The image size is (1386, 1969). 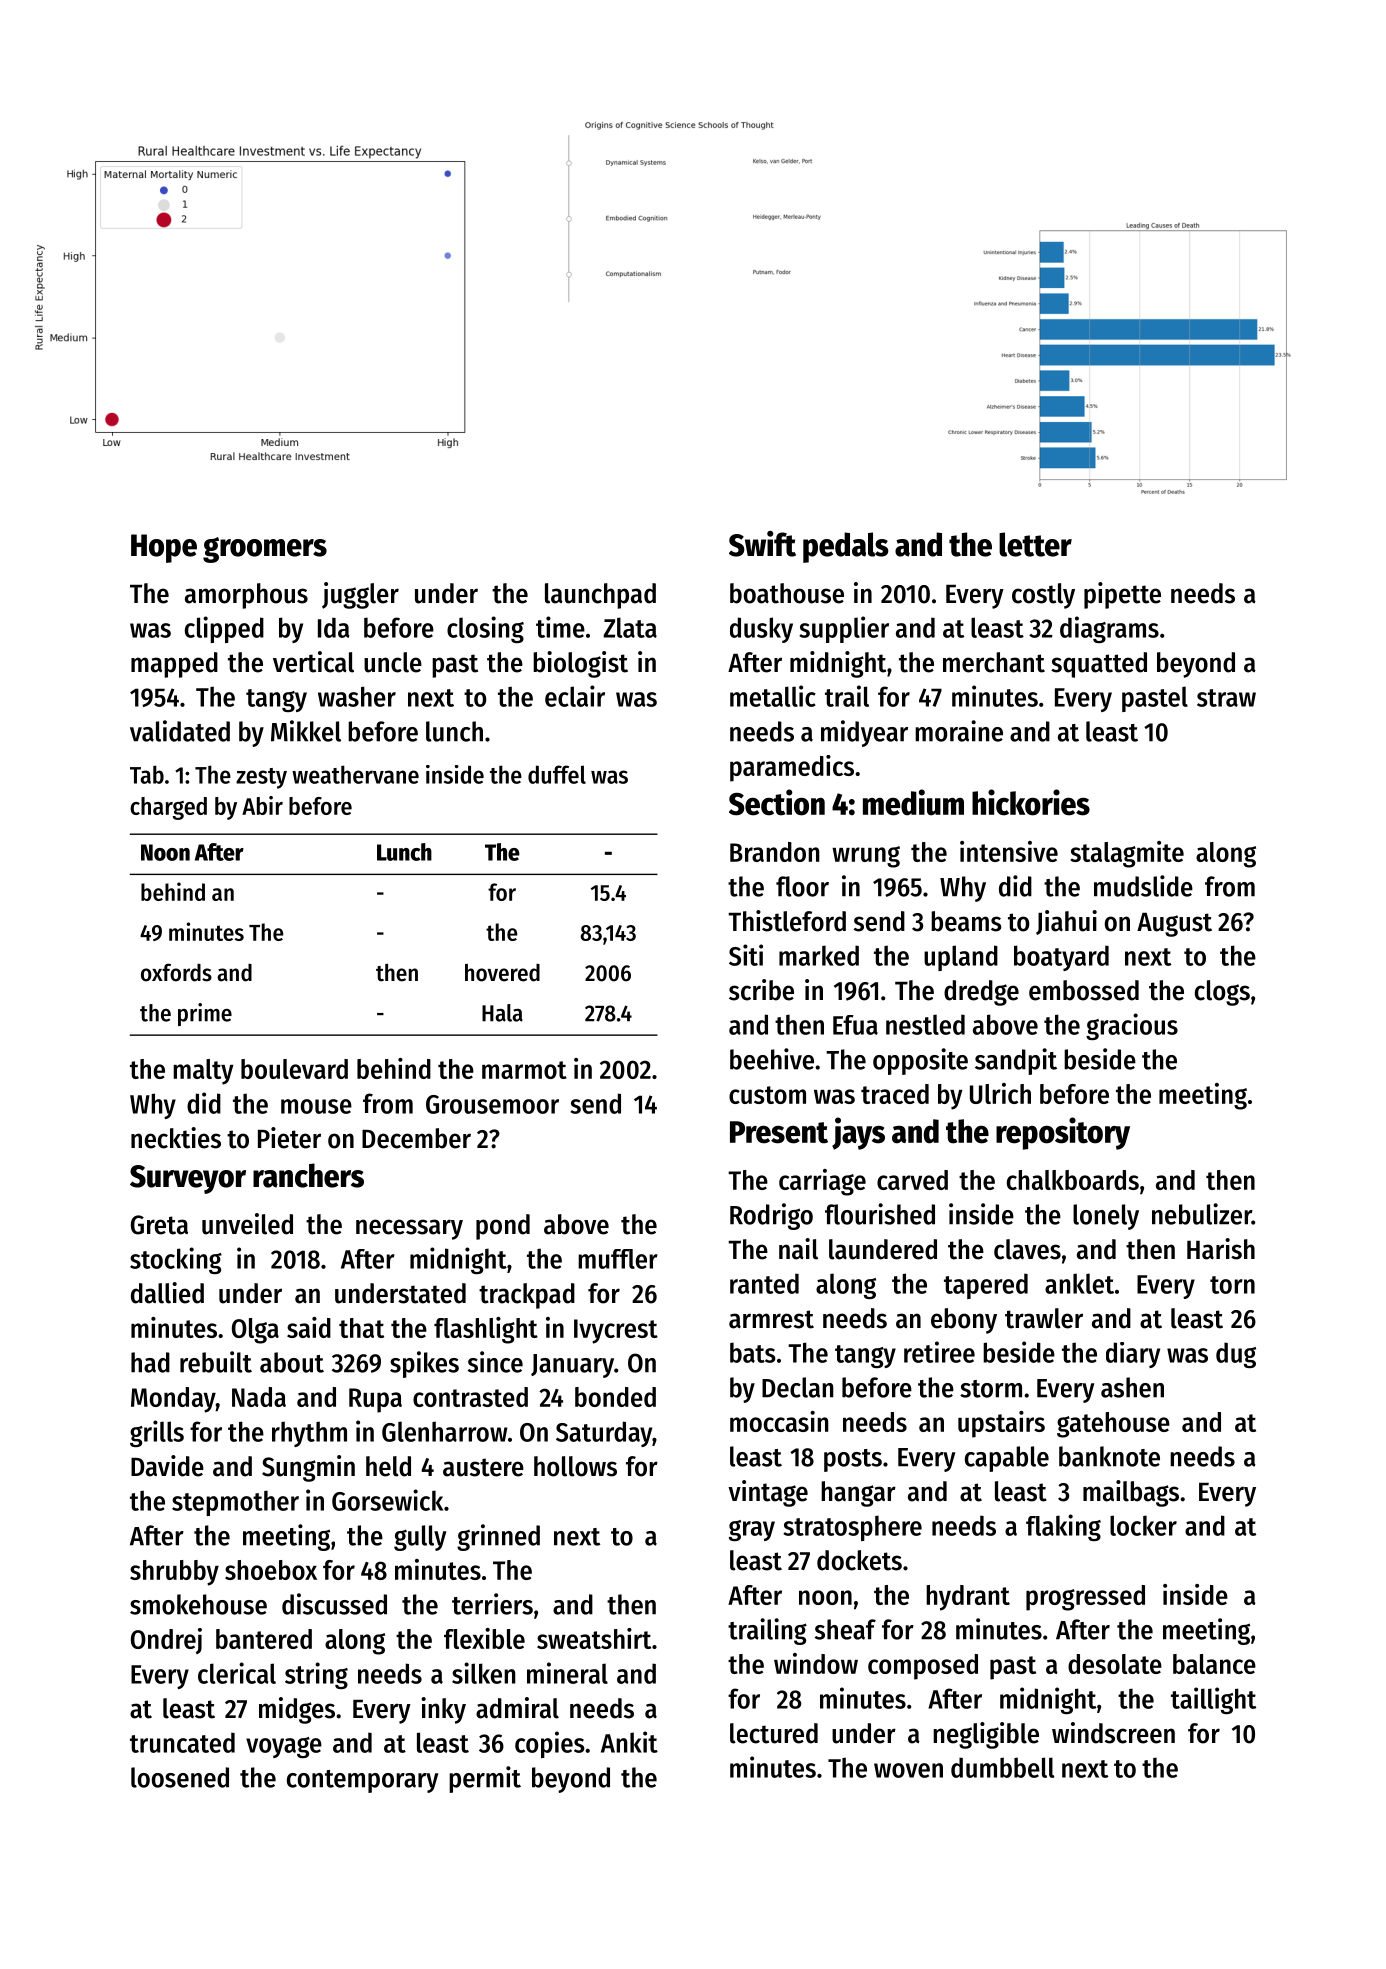 I want to click on Brandon, so click(x=775, y=852).
